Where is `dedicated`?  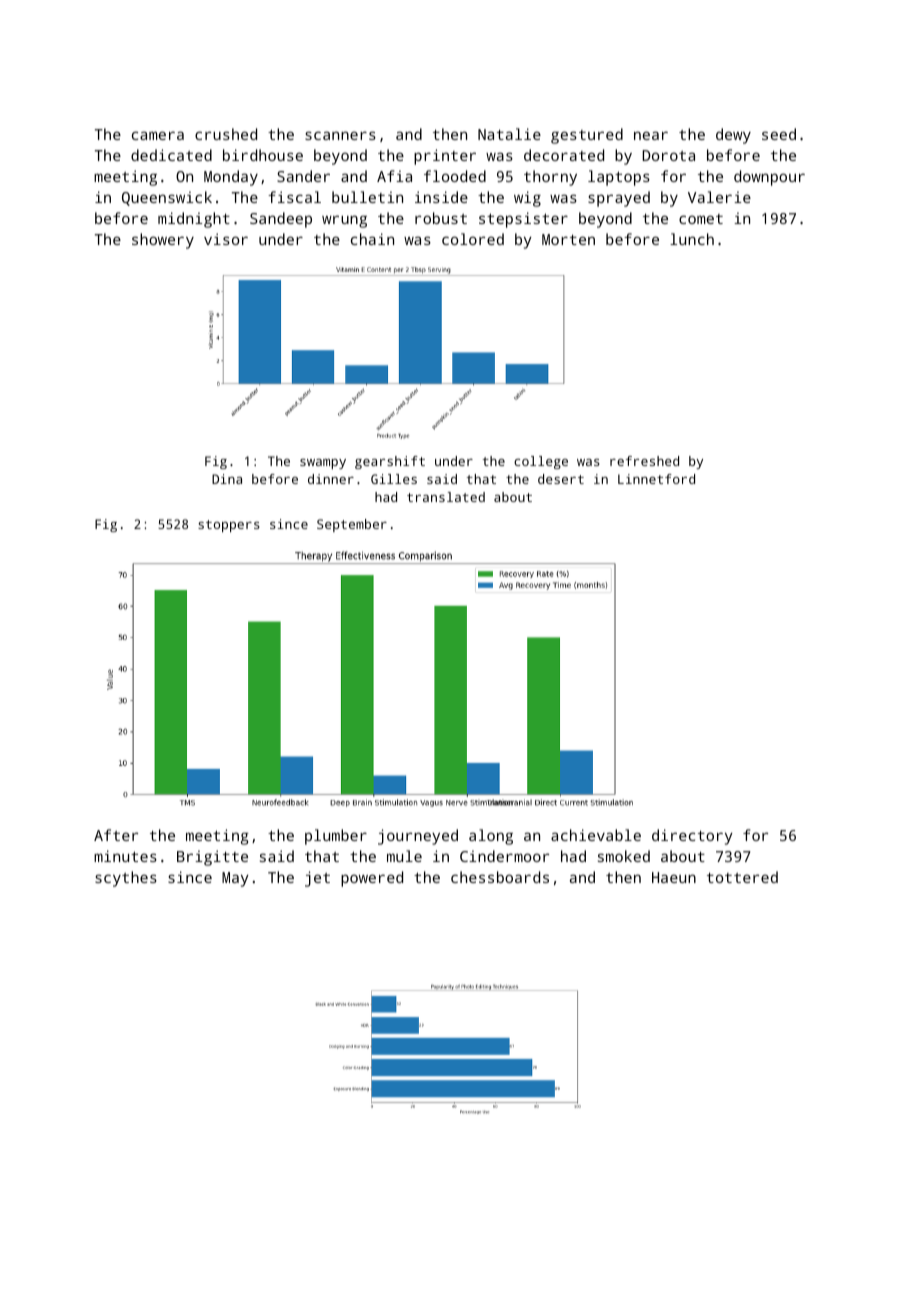 dedicated is located at coordinates (171, 155).
